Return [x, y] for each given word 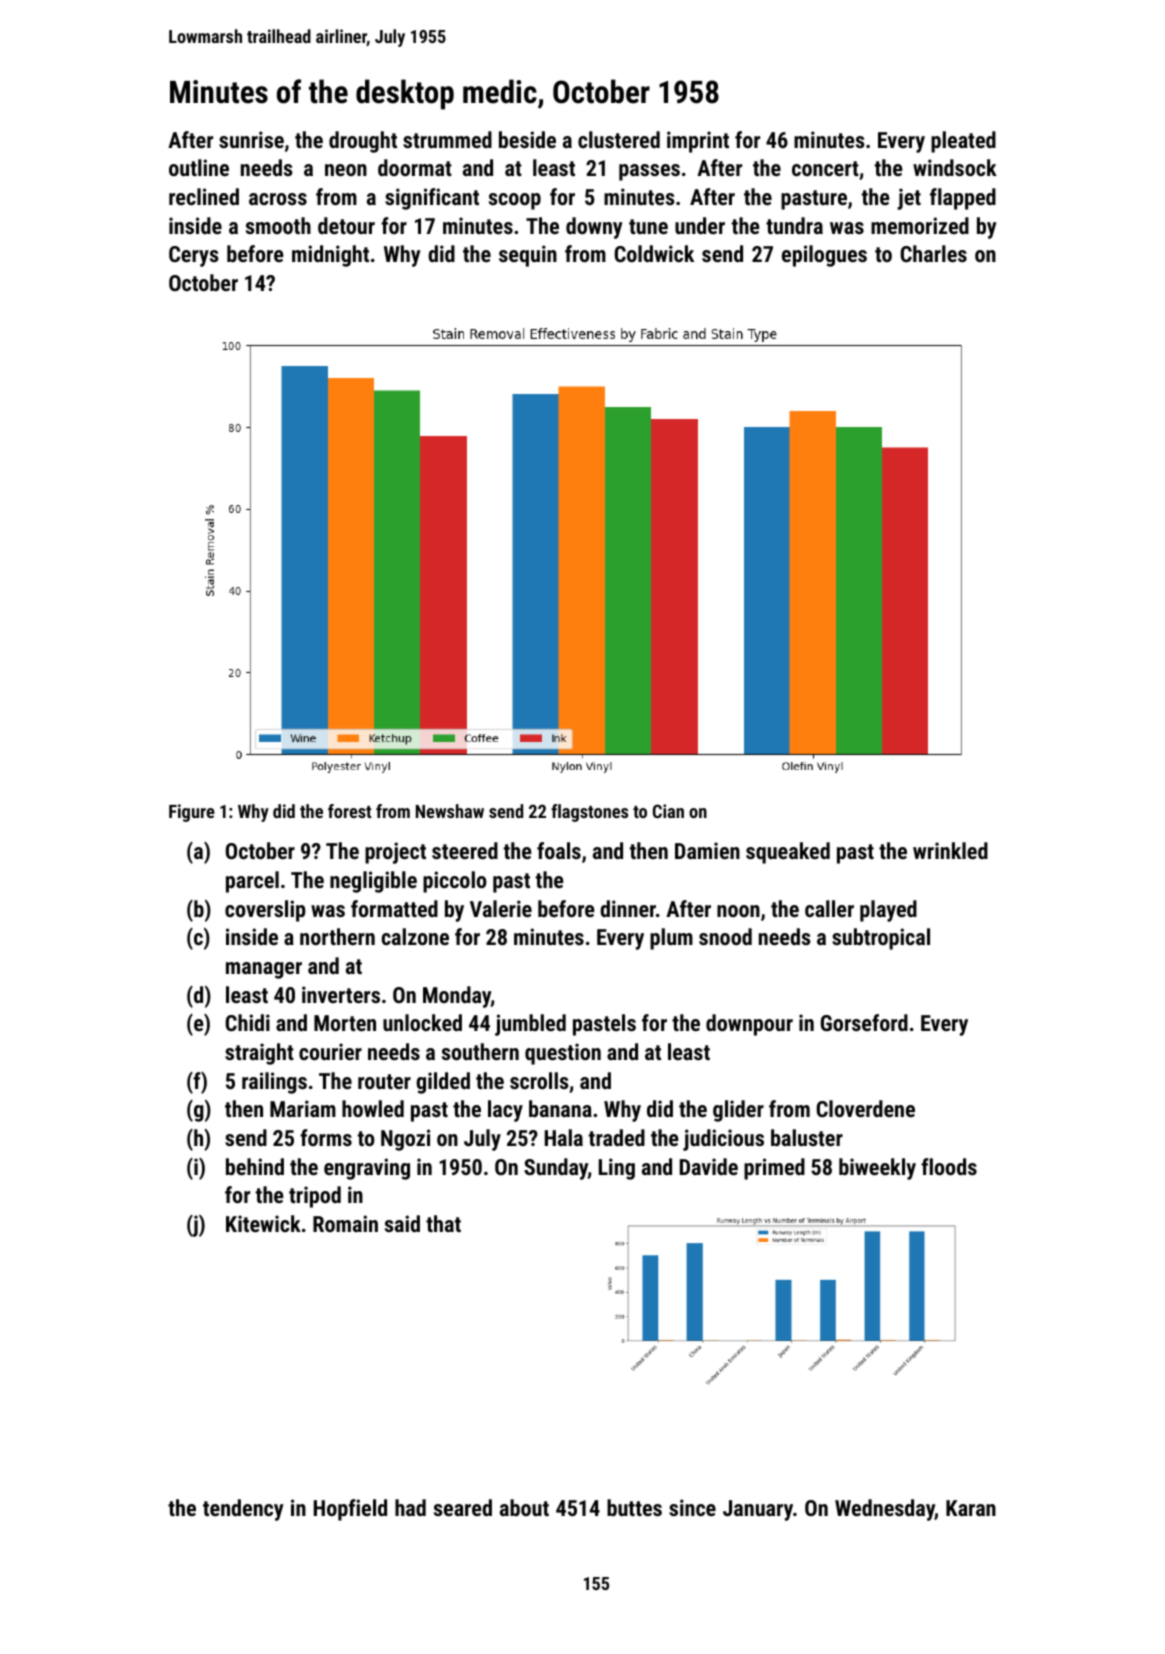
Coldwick [654, 253]
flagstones [589, 813]
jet [909, 199]
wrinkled [950, 850]
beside [527, 139]
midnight [330, 256]
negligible [373, 882]
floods [949, 1166]
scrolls [539, 1080]
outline [199, 167]
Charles [933, 253]
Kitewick [263, 1223]
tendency [243, 1510]
